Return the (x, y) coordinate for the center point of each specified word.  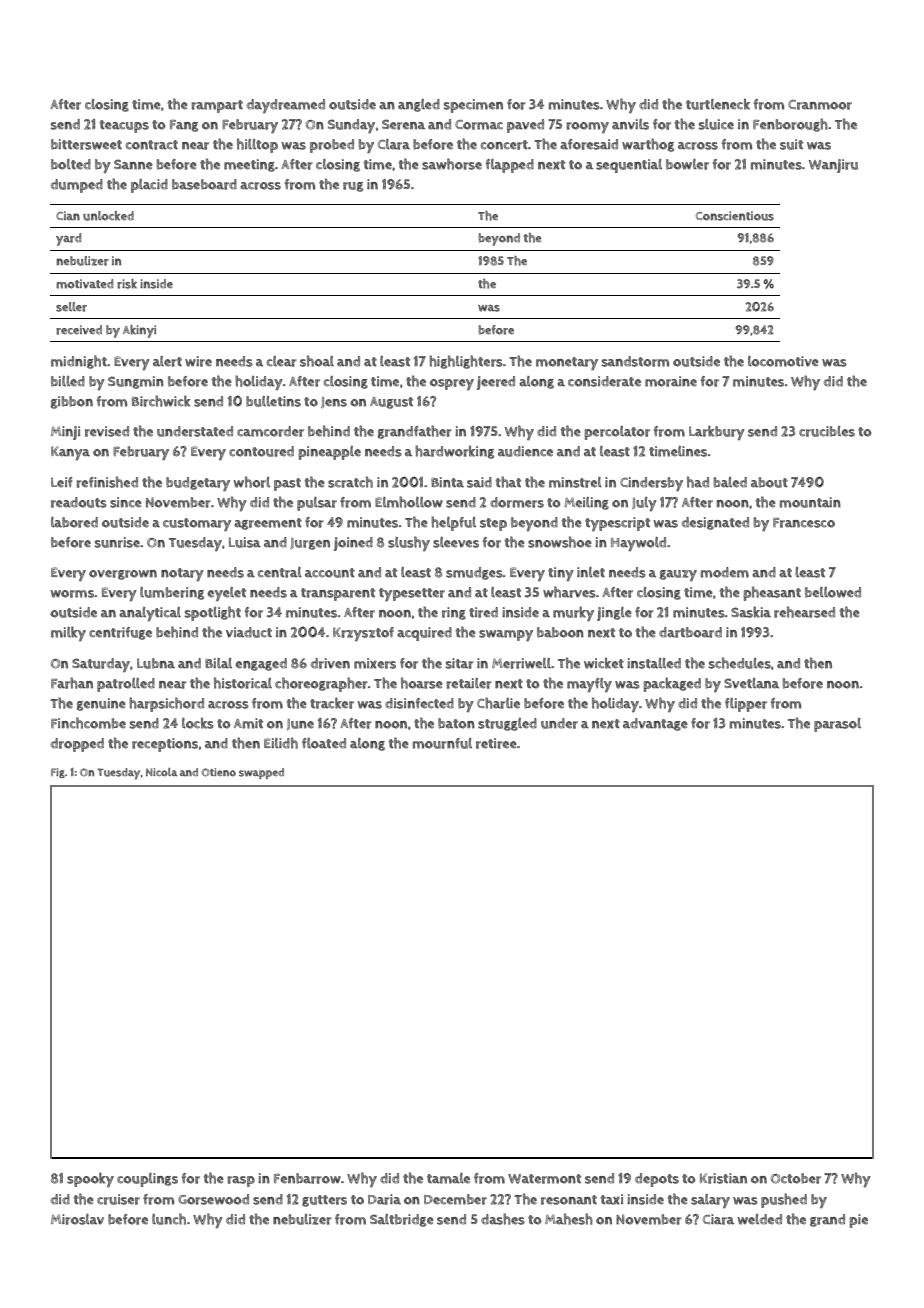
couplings (147, 1180)
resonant (569, 1200)
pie (858, 1221)
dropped (77, 745)
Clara (394, 144)
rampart (217, 106)
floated (324, 743)
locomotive (783, 361)
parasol (837, 725)
